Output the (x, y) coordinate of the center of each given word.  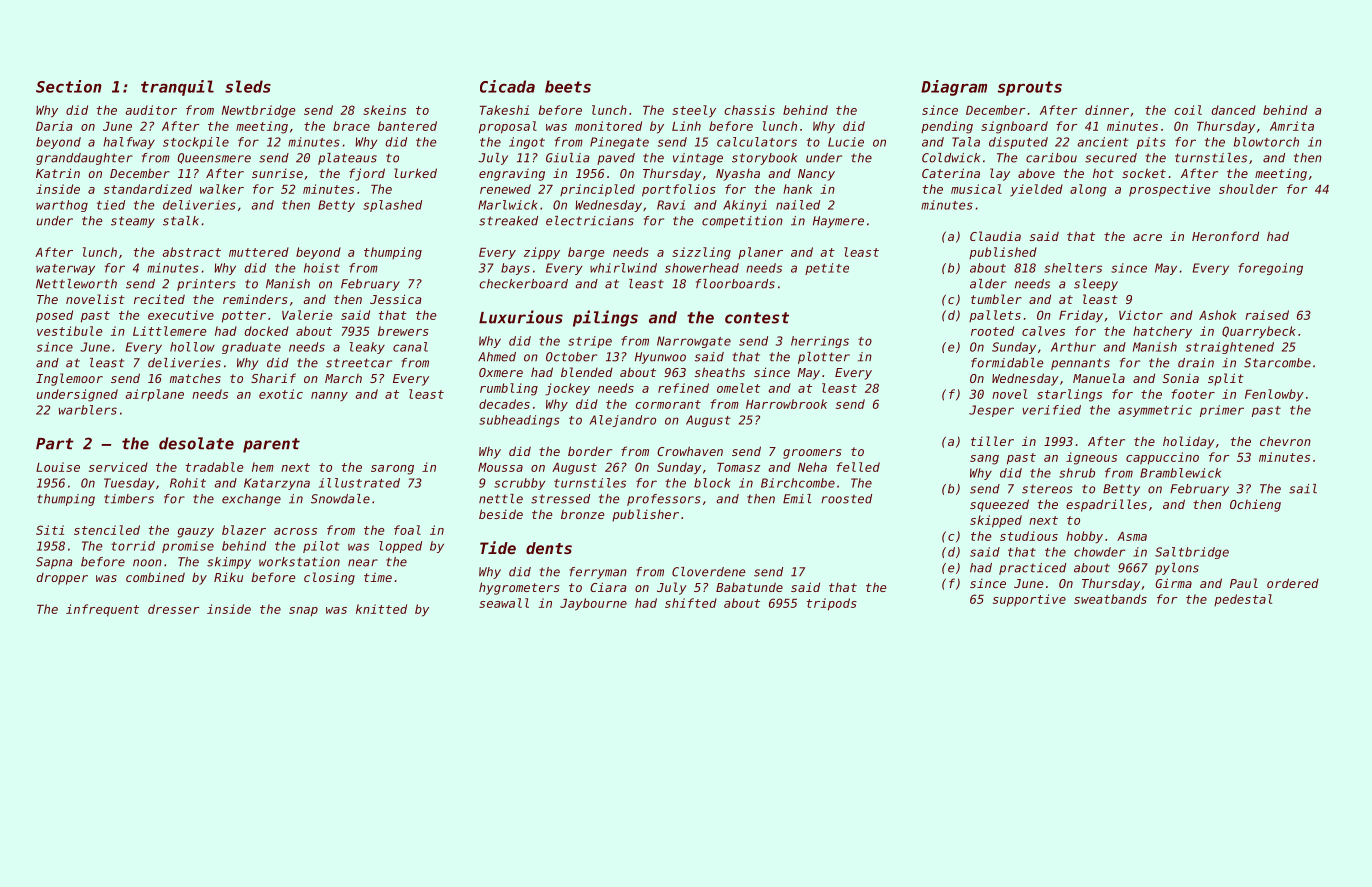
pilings (605, 318)
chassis (749, 110)
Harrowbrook (786, 404)
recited (159, 299)
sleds (248, 86)
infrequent (102, 610)
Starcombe (1277, 363)
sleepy (1096, 285)
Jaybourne (593, 604)
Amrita (1292, 126)
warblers (88, 410)
